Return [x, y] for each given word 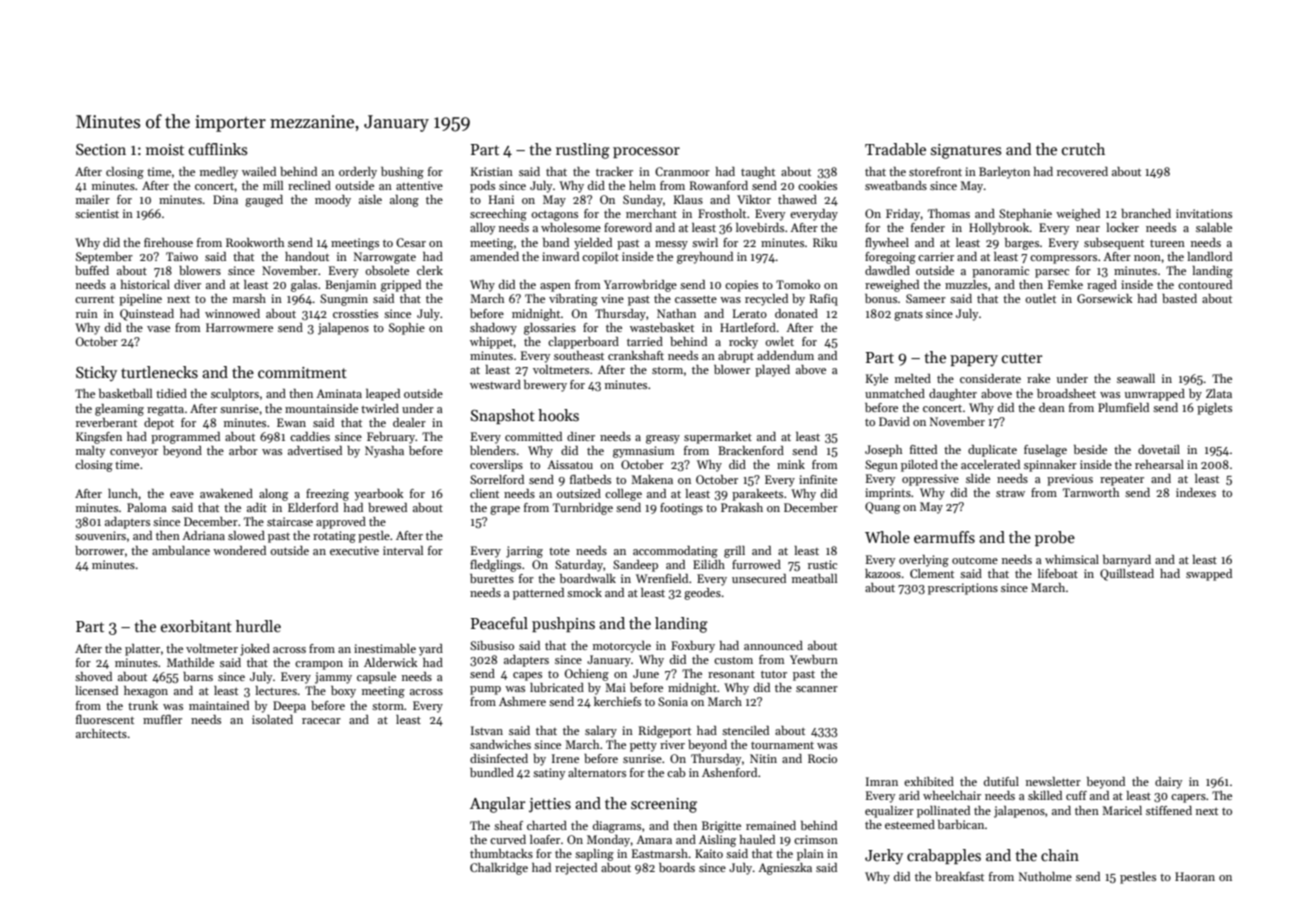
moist [165, 149]
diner [581, 436]
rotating [334, 537]
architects [101, 733]
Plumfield [1123, 407]
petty [643, 747]
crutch [1083, 149]
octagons [554, 216]
